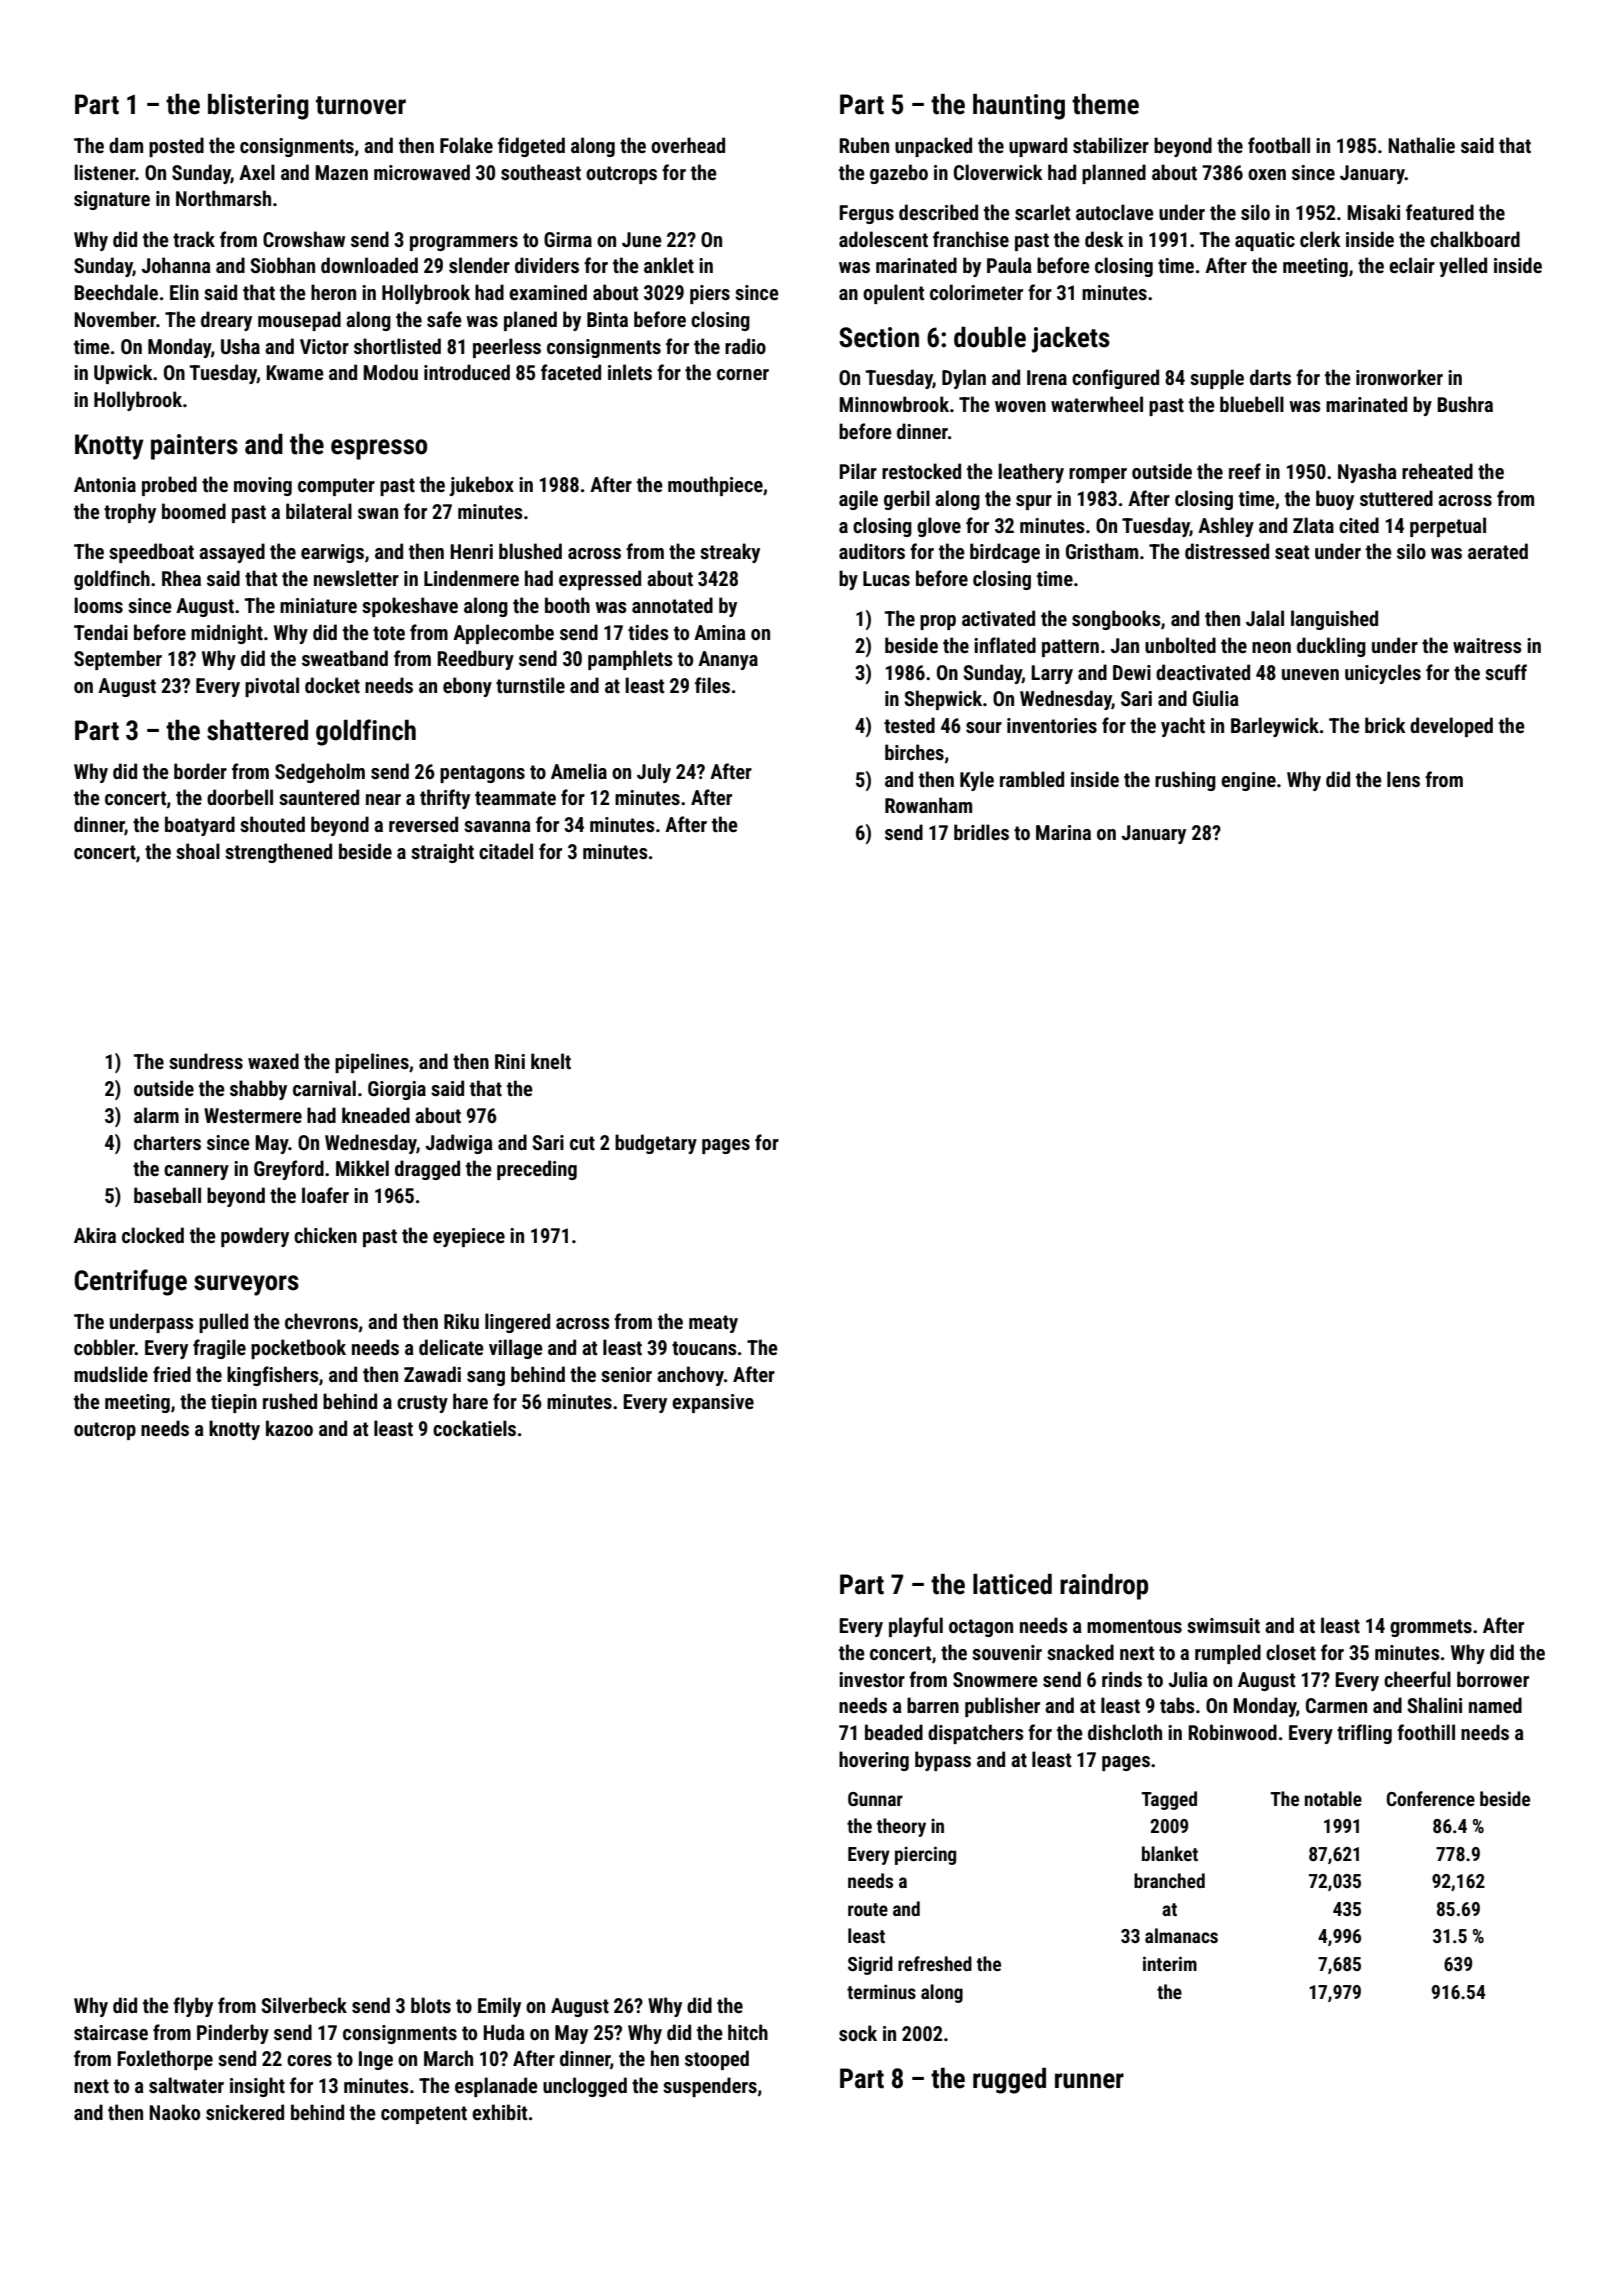 The height and width of the image is (2292, 1620). Describe the element at coordinates (1009, 2080) in the image. I see `rugged` at that location.
